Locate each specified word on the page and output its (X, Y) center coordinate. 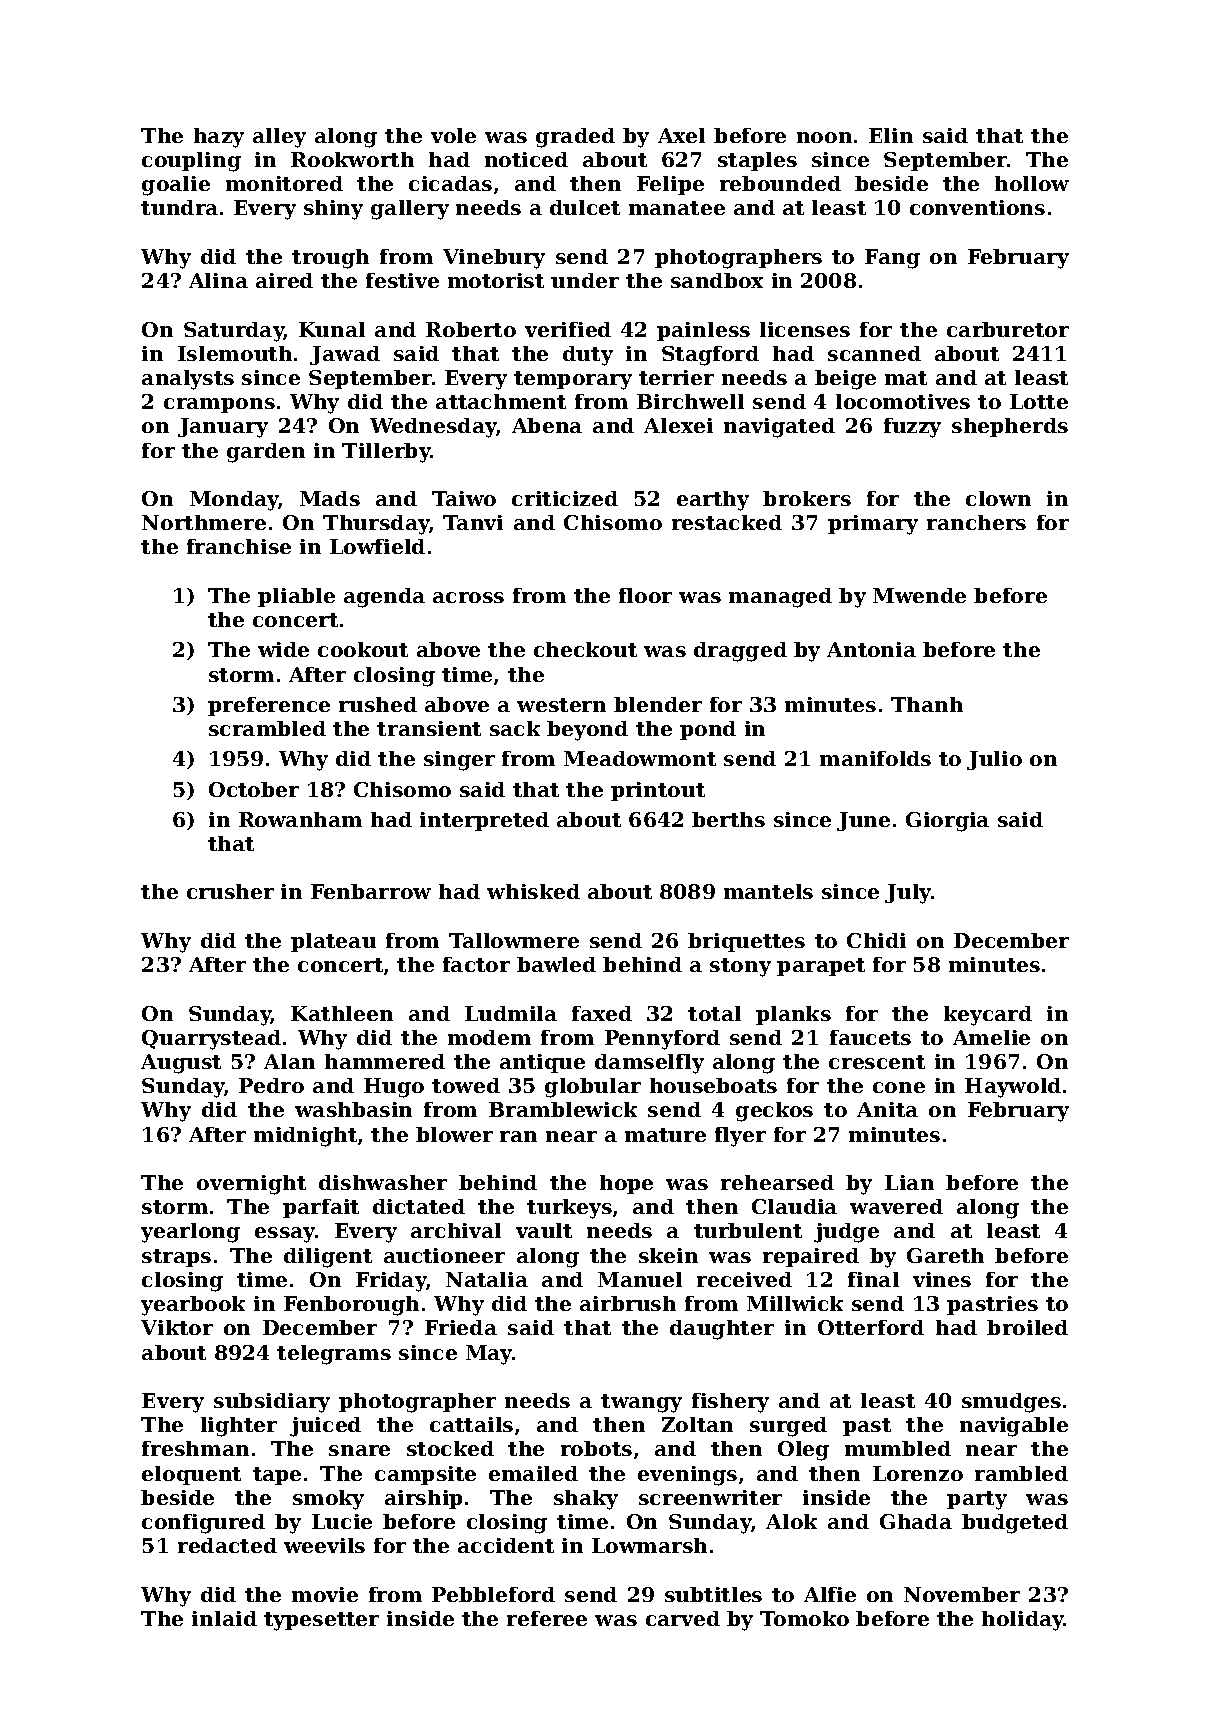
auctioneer (444, 1255)
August (181, 1064)
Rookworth (352, 159)
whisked (533, 891)
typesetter (321, 1621)
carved (683, 1618)
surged (788, 1427)
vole (453, 135)
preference (269, 706)
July (908, 894)
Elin (891, 135)
